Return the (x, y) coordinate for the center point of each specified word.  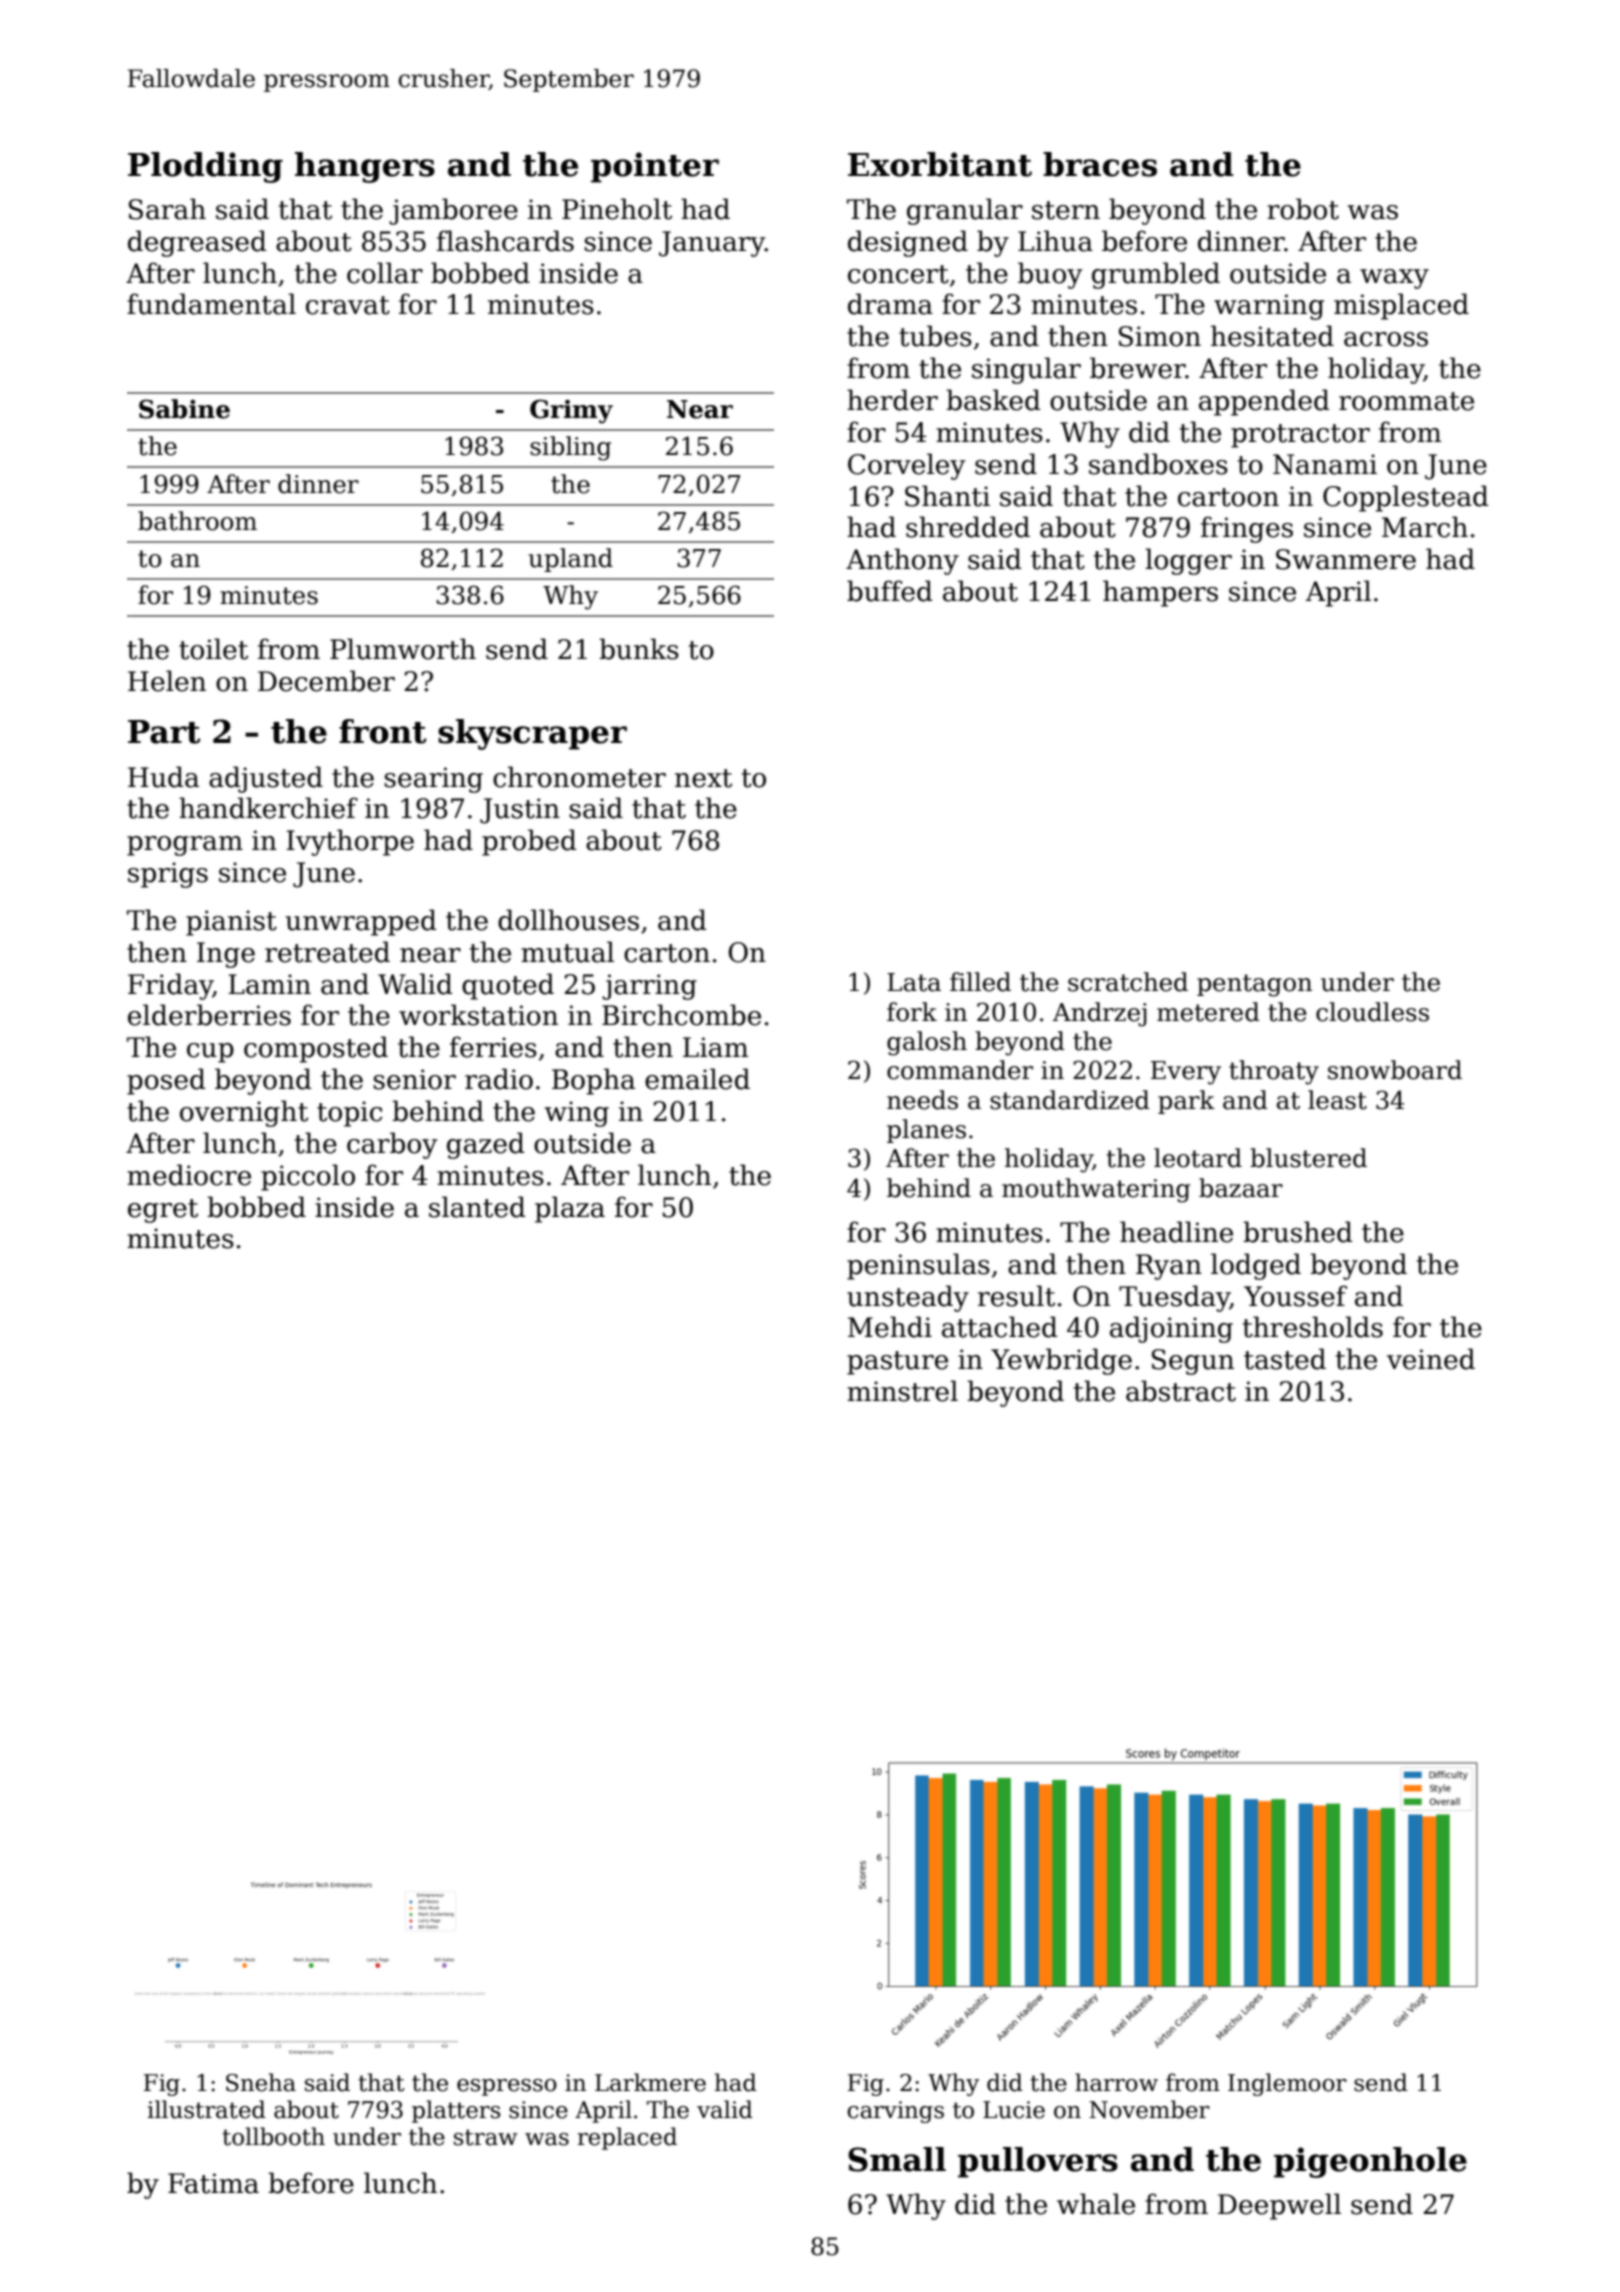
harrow (1116, 2082)
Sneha (261, 2082)
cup (210, 1053)
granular (965, 211)
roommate (1406, 401)
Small (897, 2159)
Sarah (167, 209)
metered (1208, 1012)
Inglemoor (1287, 2084)
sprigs (168, 875)
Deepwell (1279, 2206)
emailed (697, 1079)
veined (1431, 1359)
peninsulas (918, 1266)
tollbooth (273, 2136)
